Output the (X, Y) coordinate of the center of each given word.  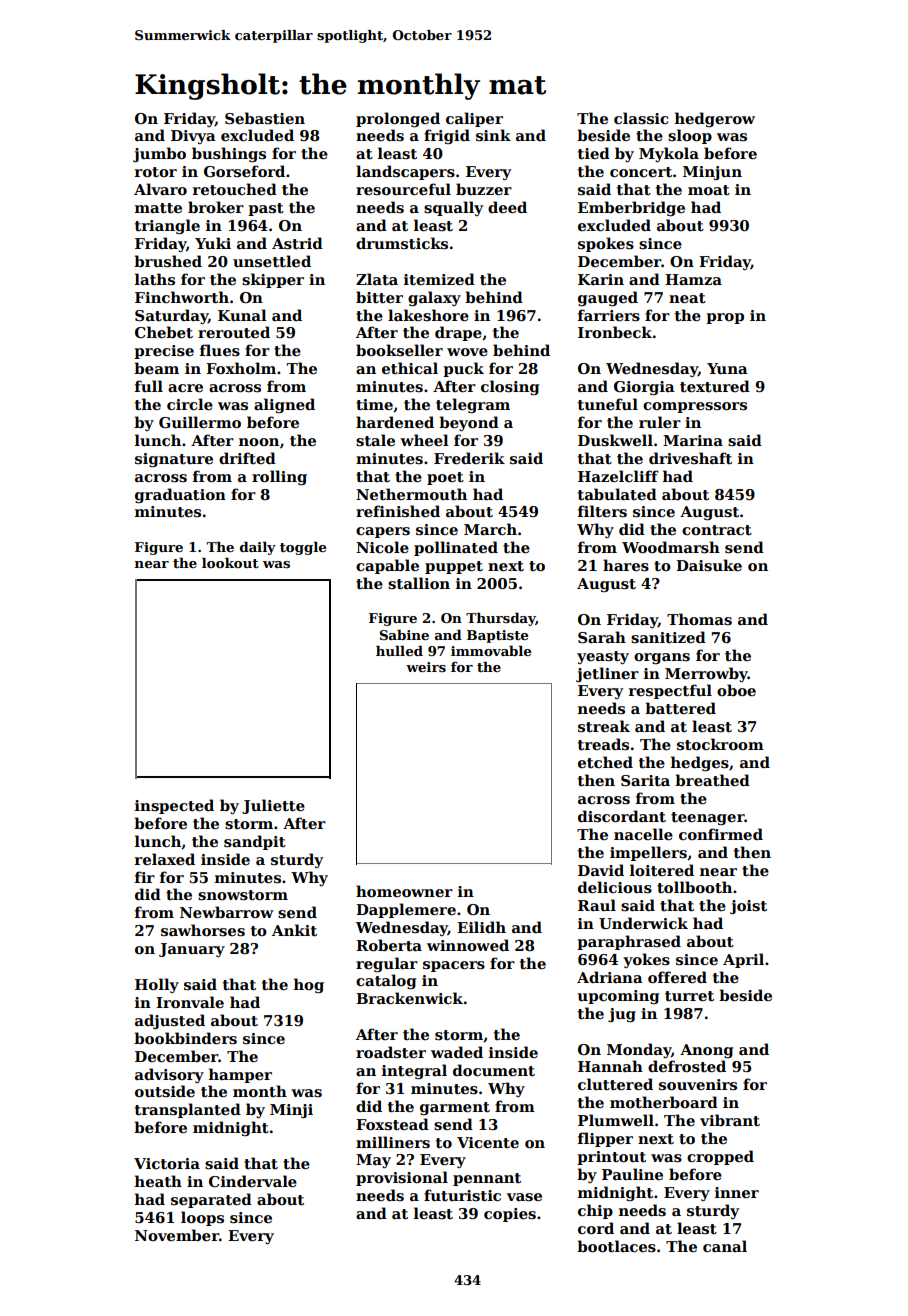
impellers (648, 853)
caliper (474, 119)
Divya (193, 137)
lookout (230, 563)
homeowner (404, 891)
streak (604, 726)
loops (202, 1218)
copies (510, 1215)
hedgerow (715, 119)
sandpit (255, 842)
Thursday (501, 619)
